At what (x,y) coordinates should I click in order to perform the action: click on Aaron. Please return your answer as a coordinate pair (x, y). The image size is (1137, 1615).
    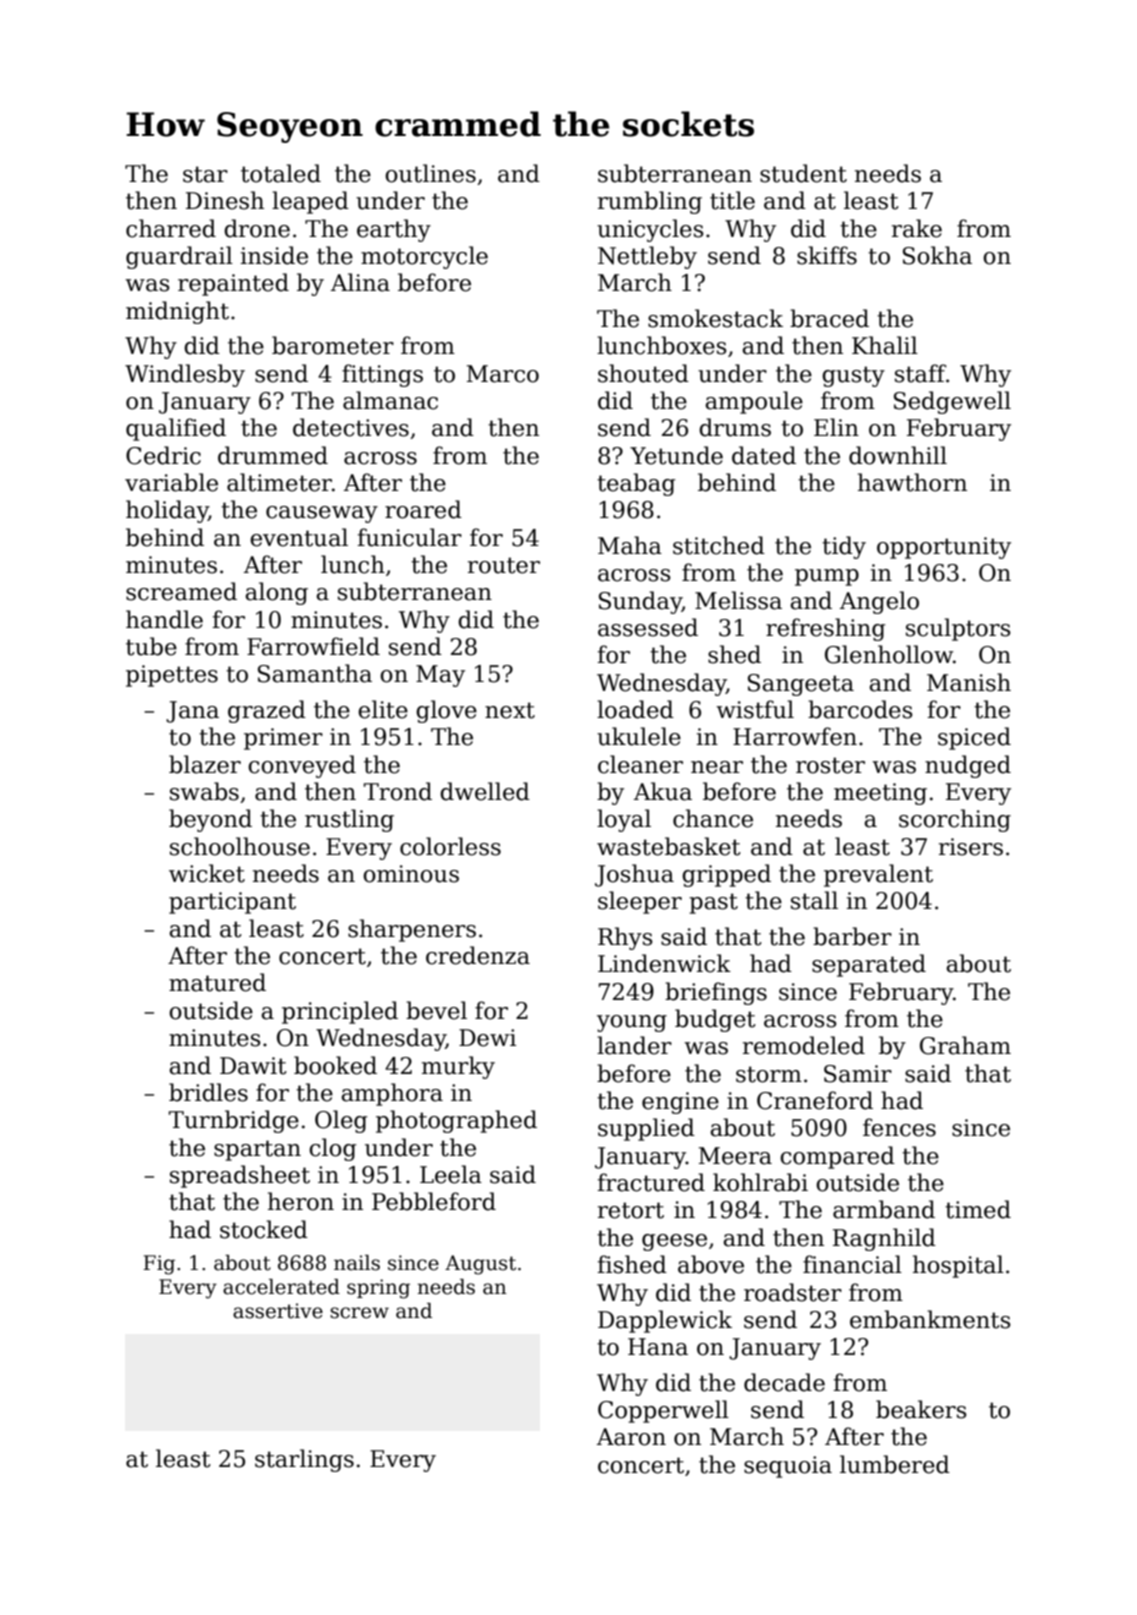
    Looking at the image, I should click on (631, 1437).
